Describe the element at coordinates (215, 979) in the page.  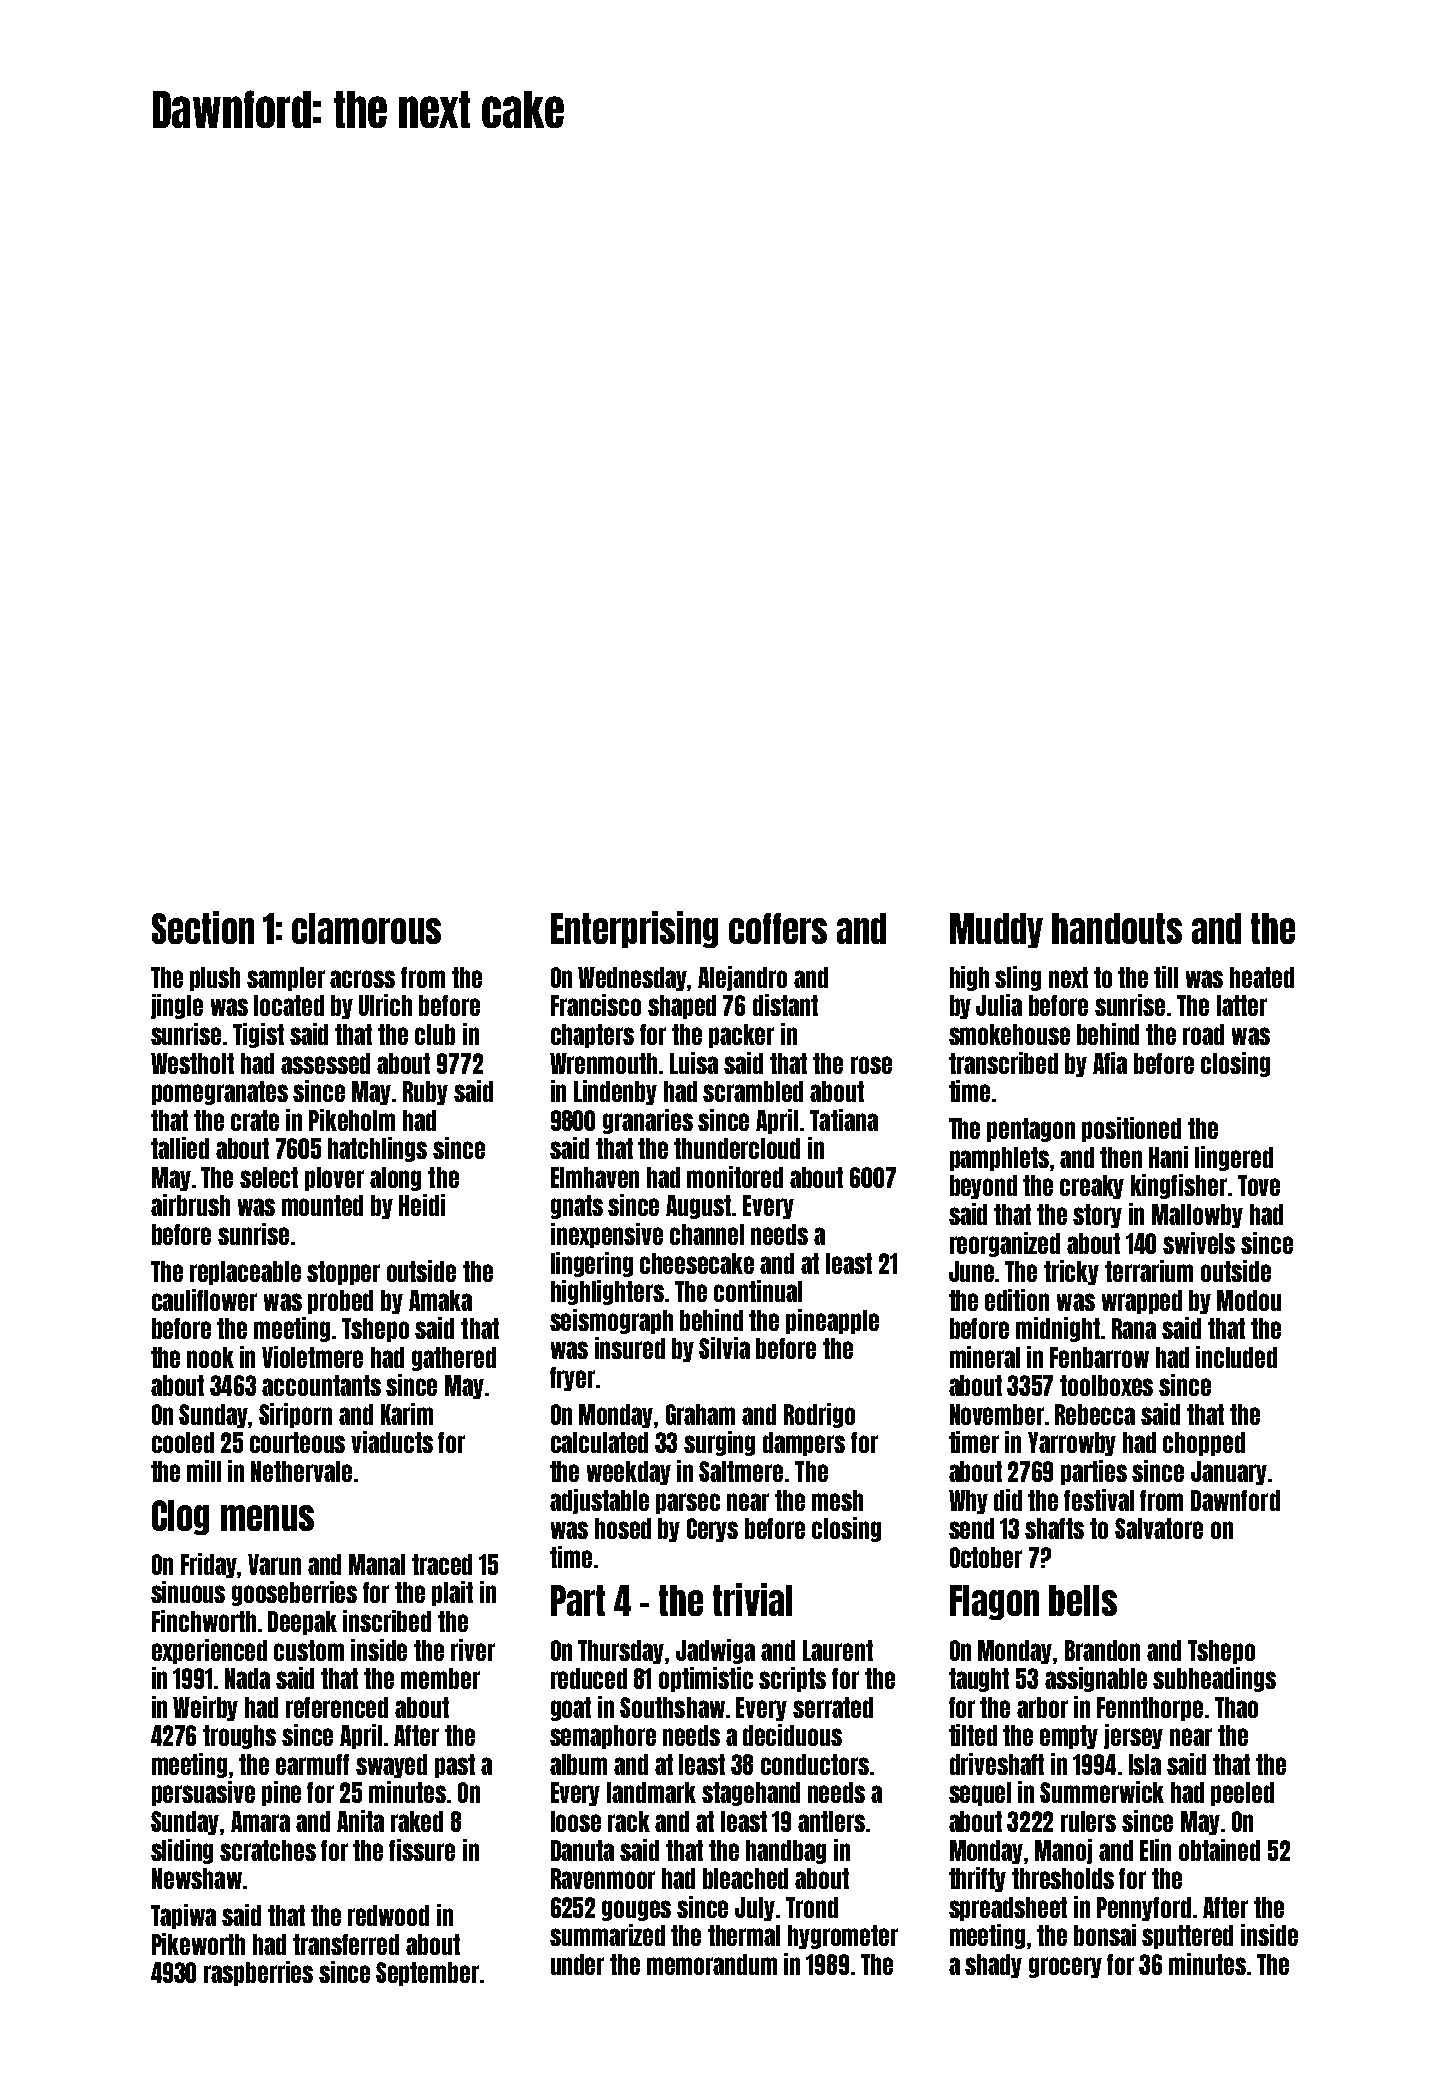
I see `plush` at that location.
